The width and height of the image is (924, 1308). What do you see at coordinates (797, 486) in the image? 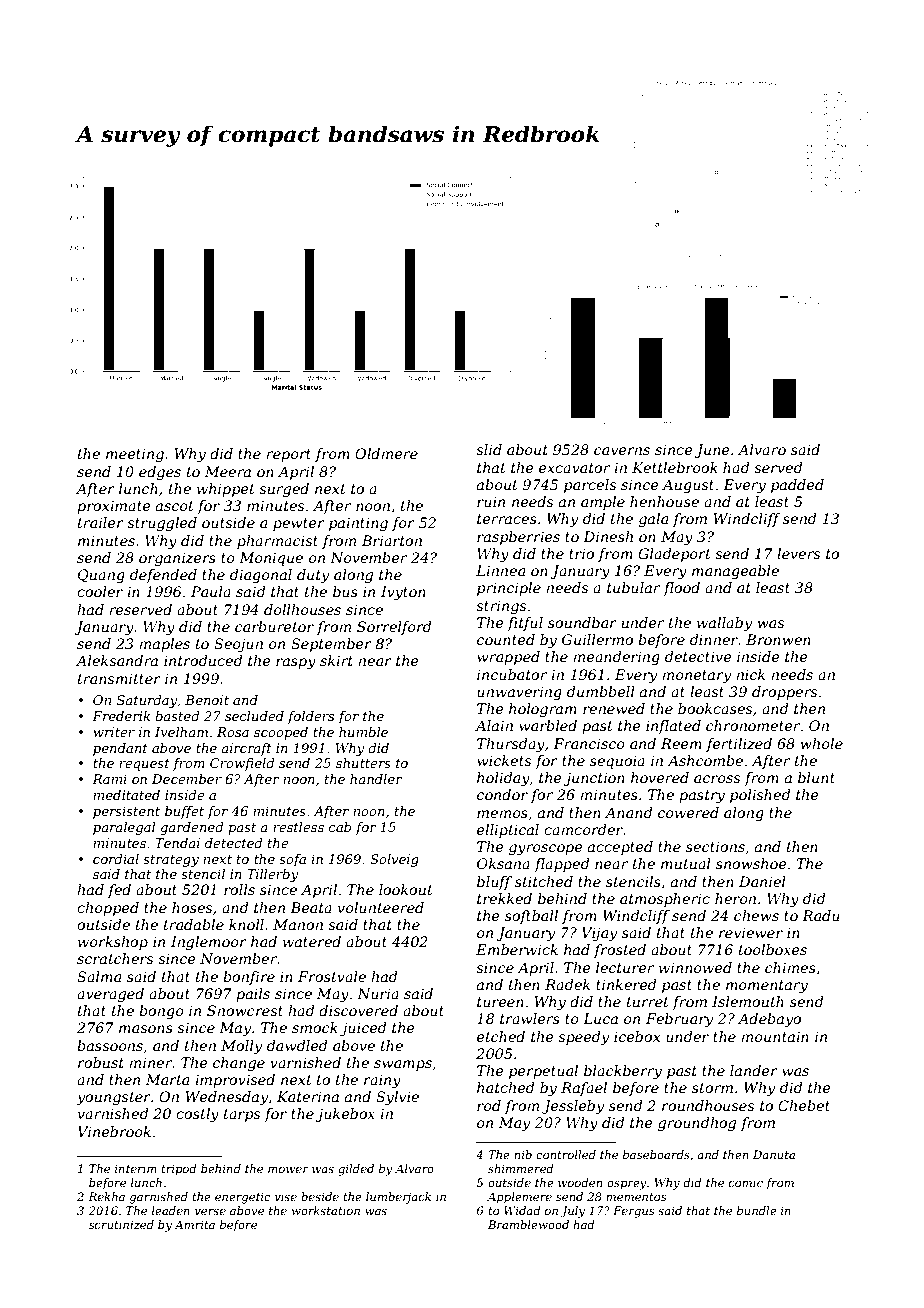
I see `padded` at bounding box center [797, 486].
